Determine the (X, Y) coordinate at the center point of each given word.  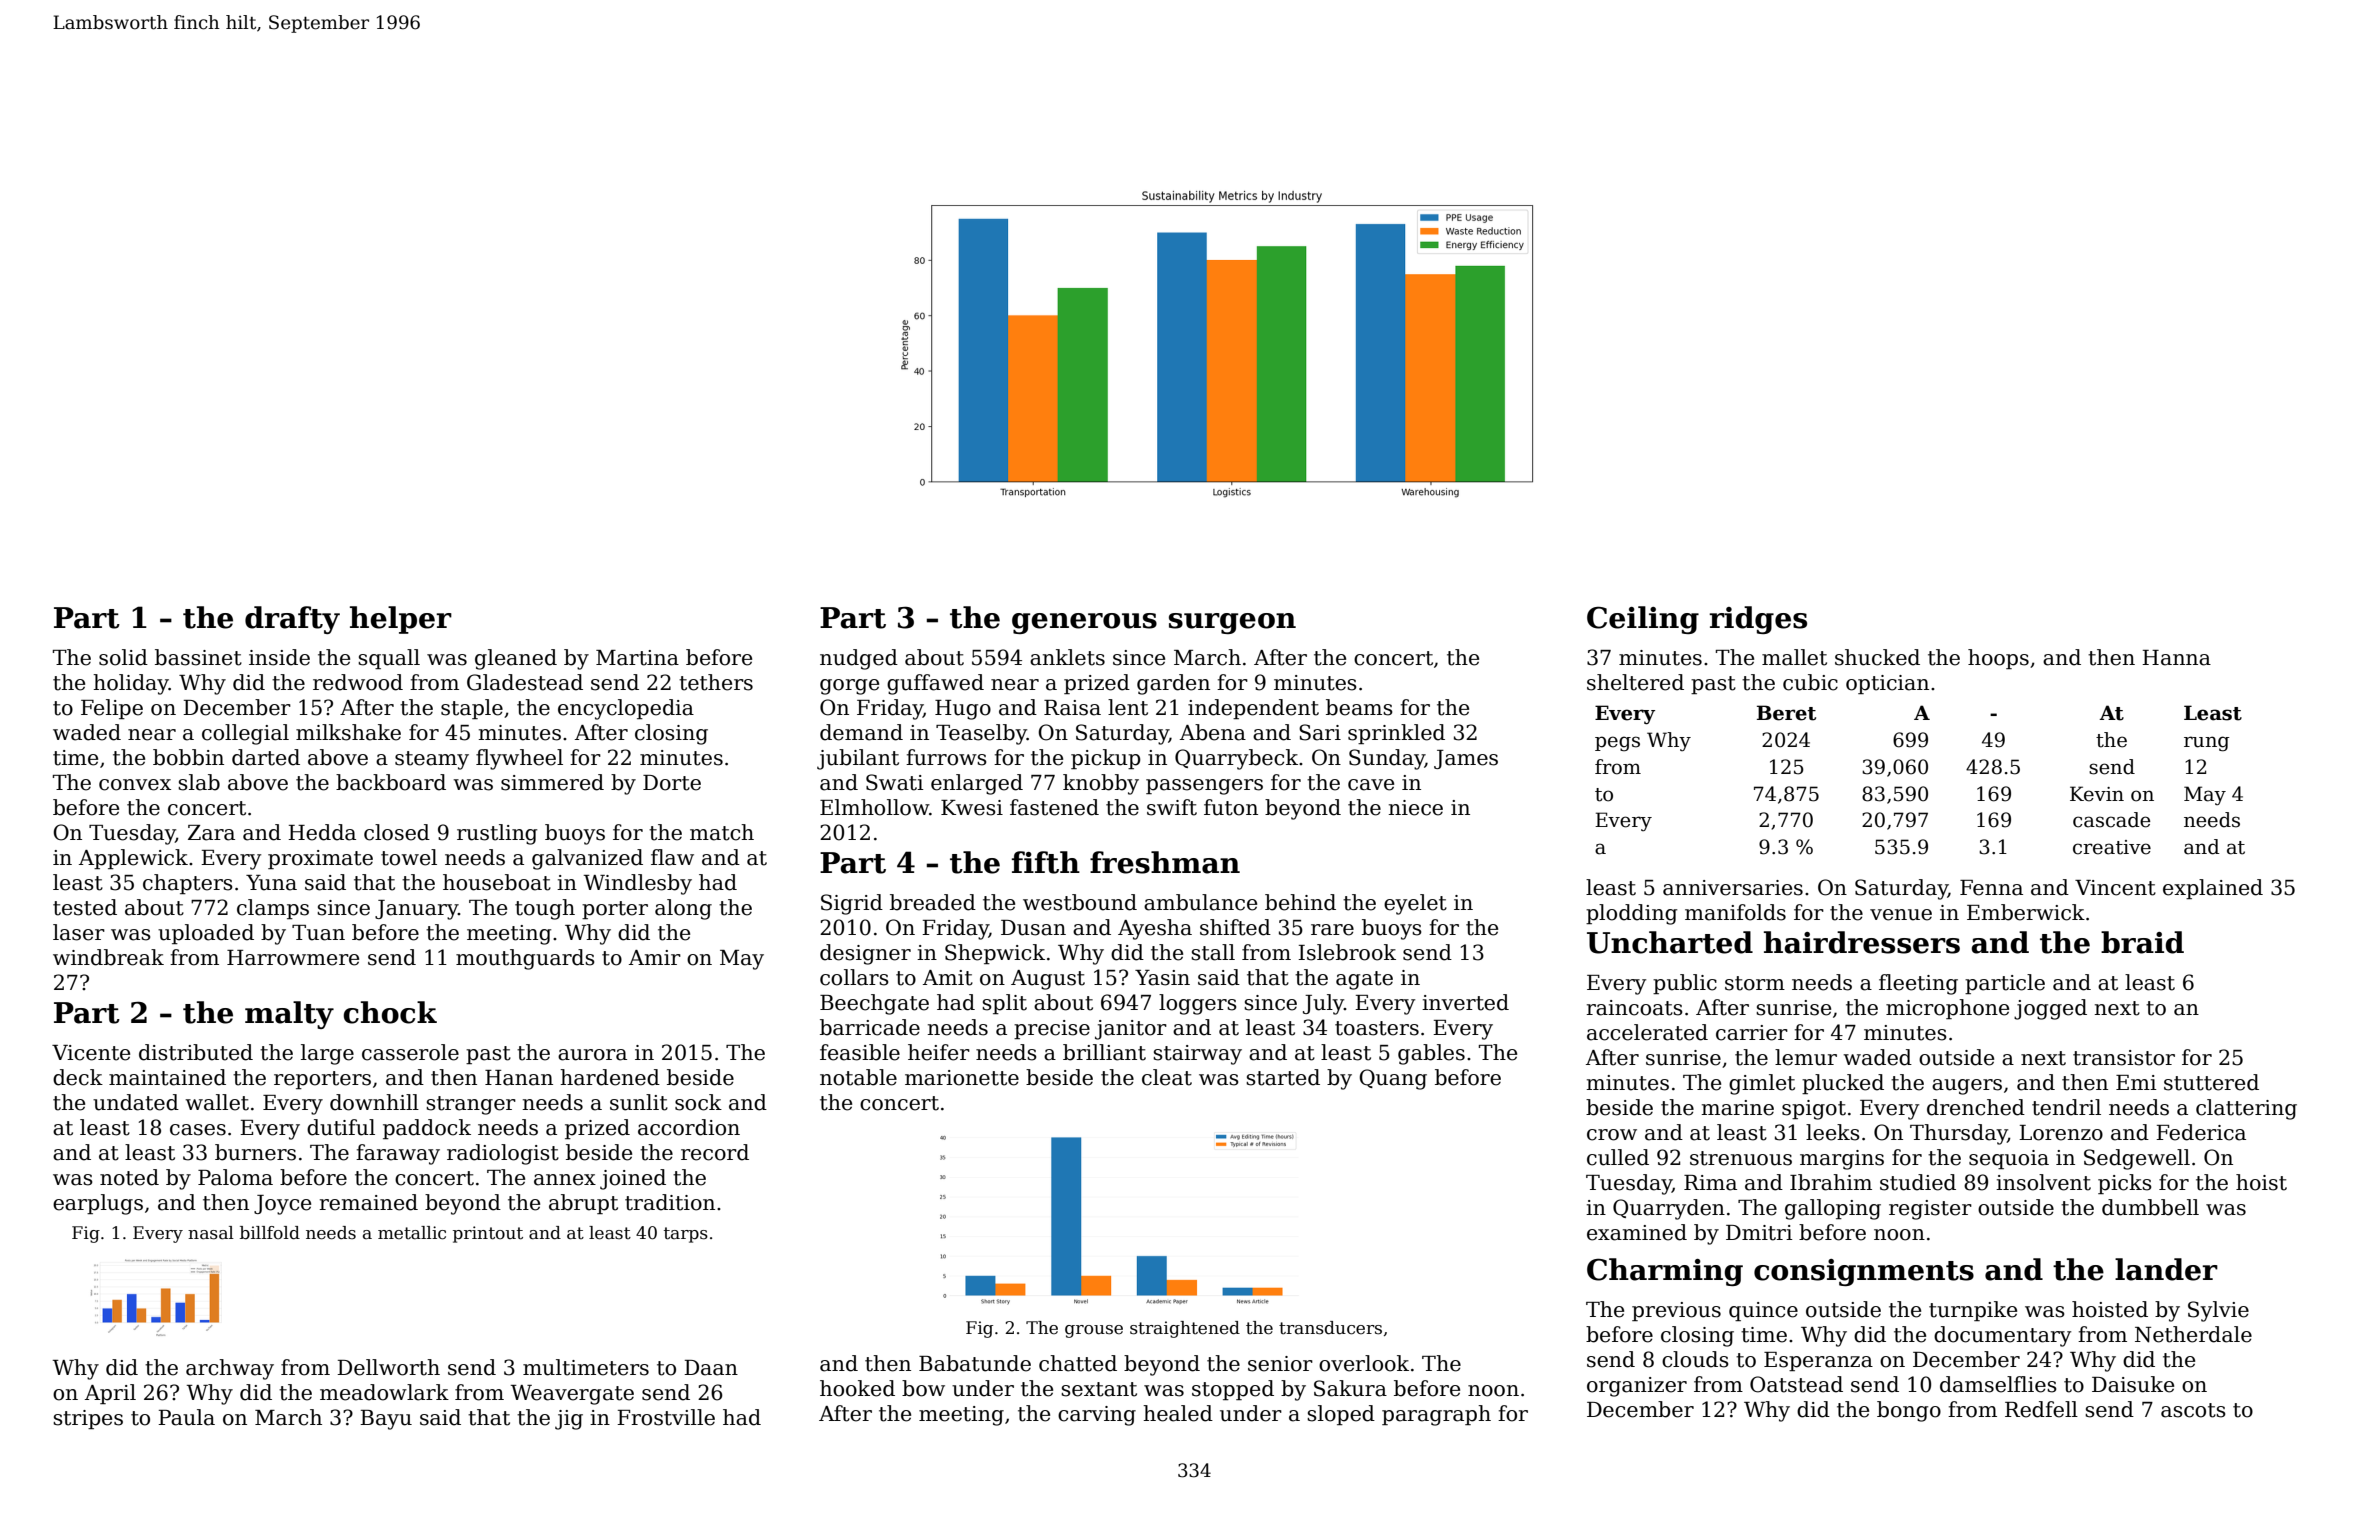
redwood (358, 682)
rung (2207, 744)
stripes (88, 1419)
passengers (1204, 787)
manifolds (1735, 912)
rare (1332, 930)
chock (390, 1012)
